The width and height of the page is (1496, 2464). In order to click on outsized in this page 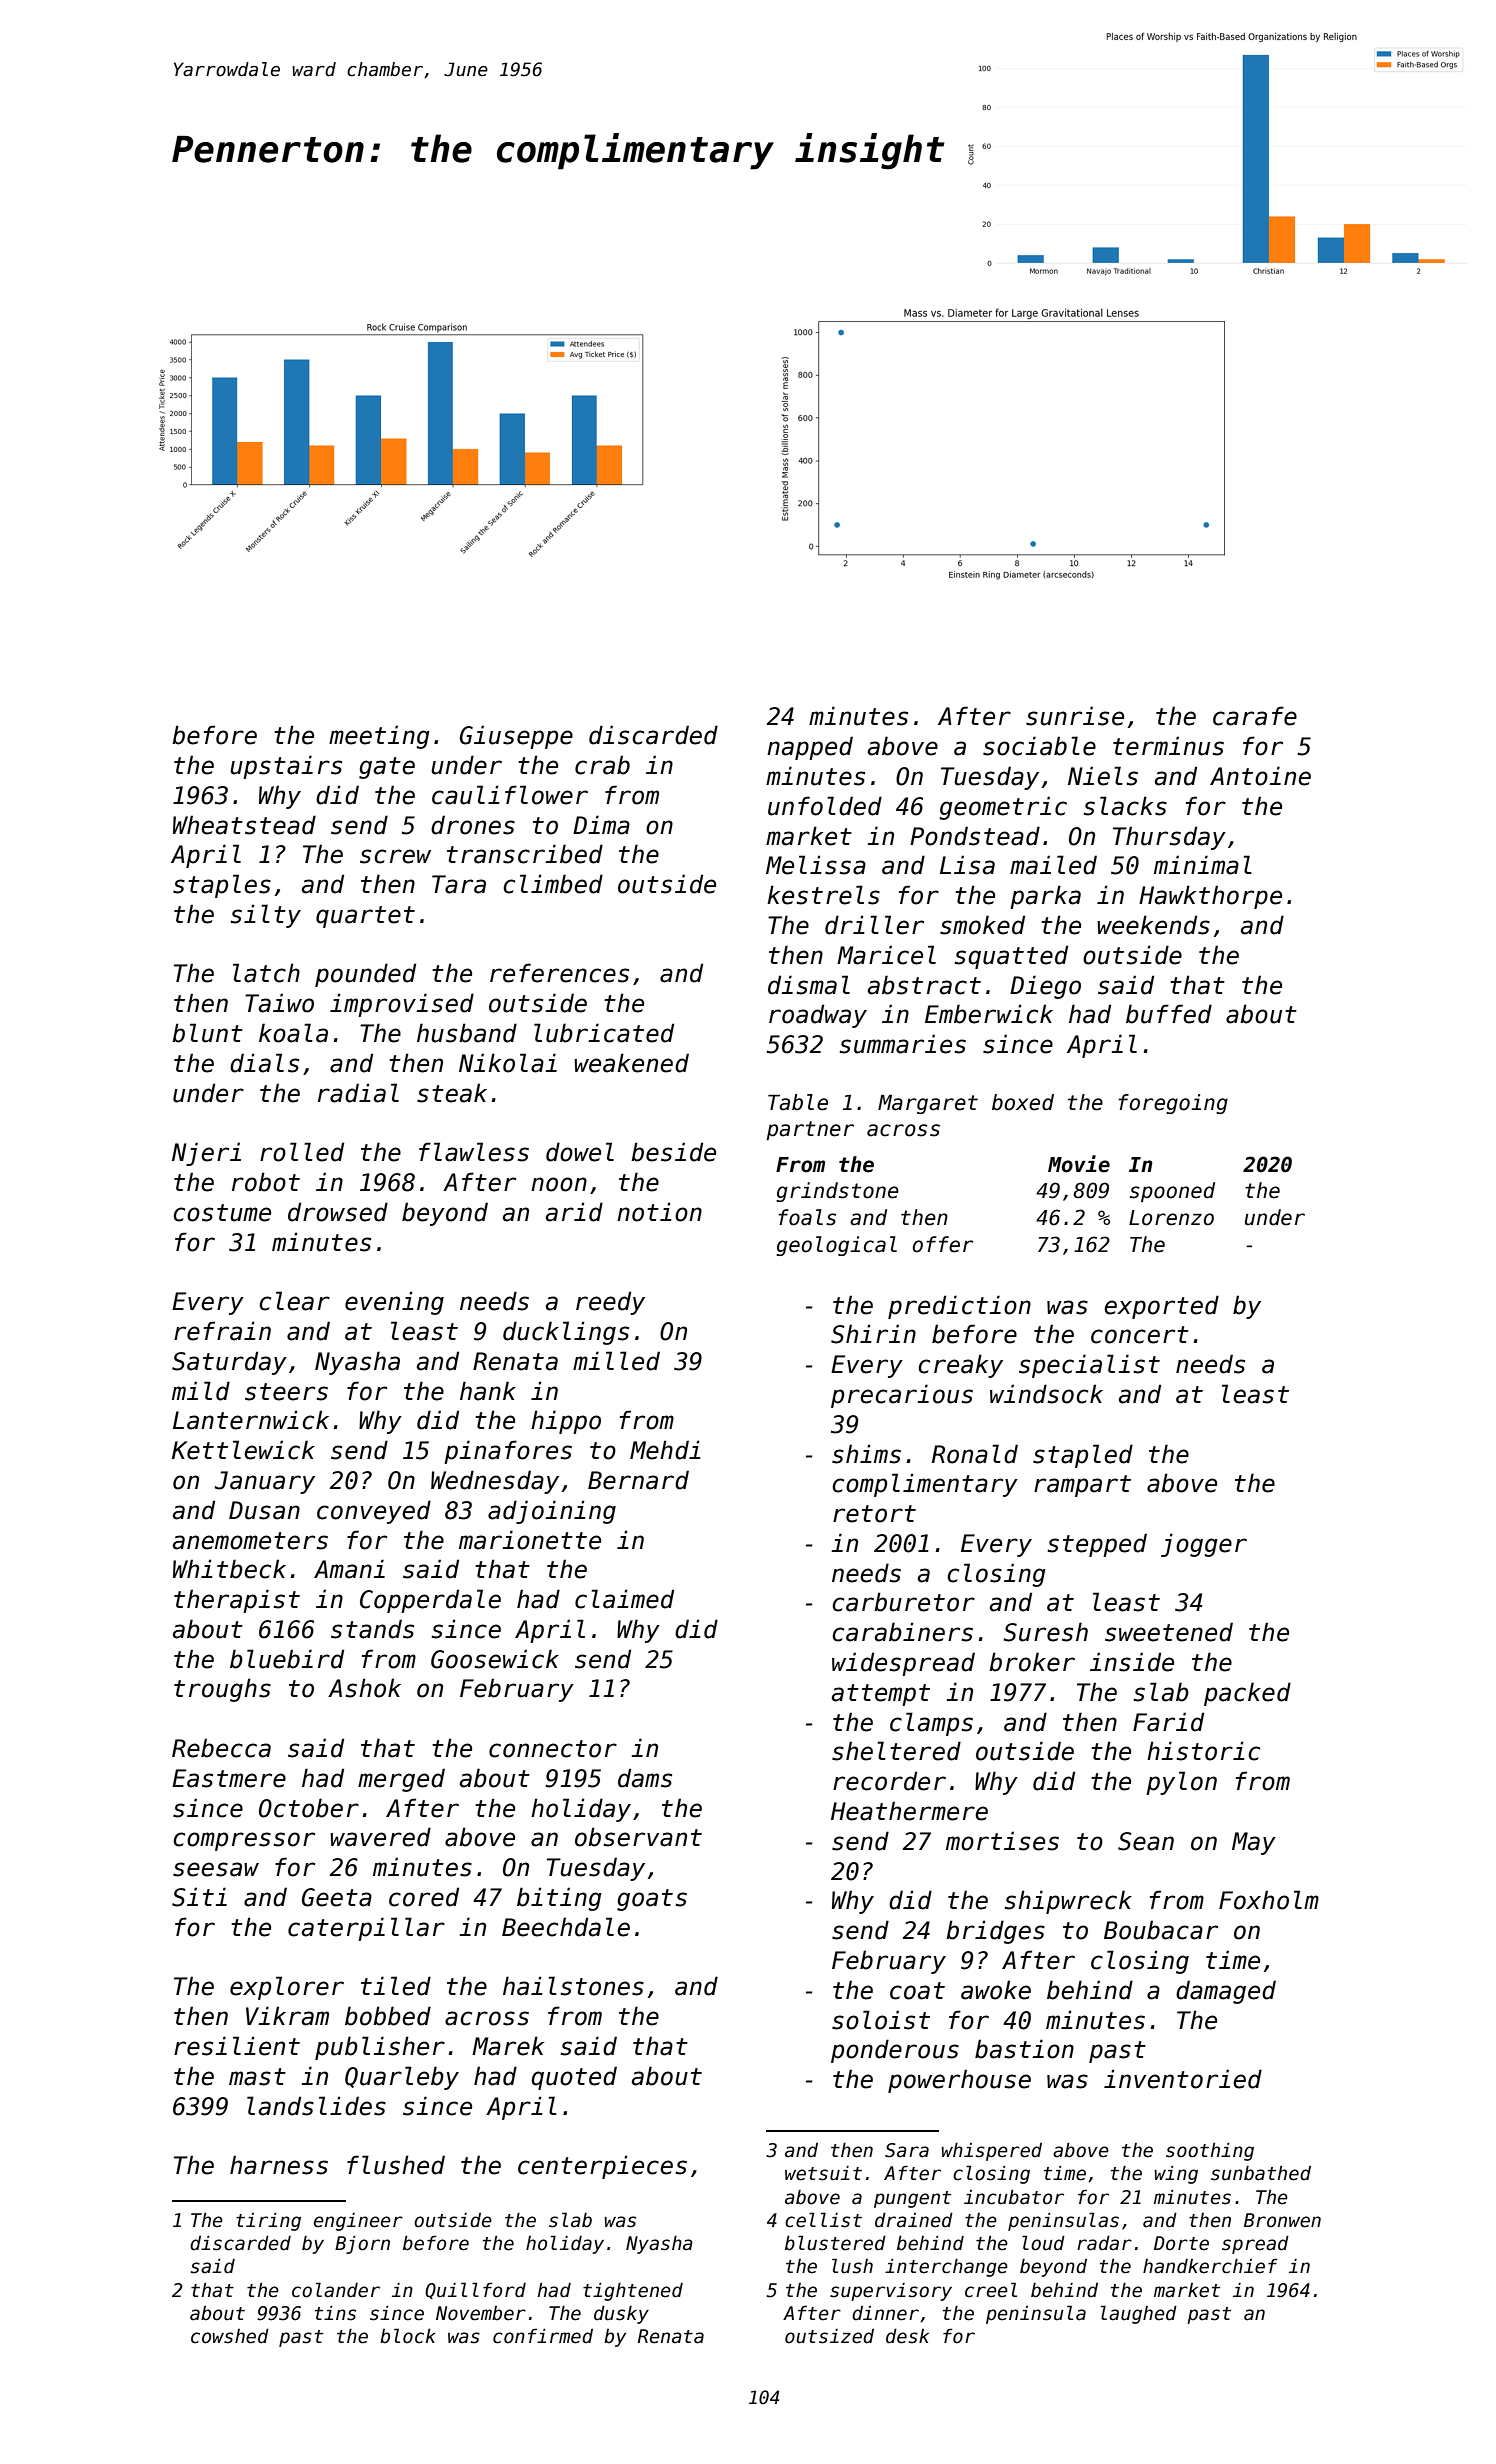, I will do `click(829, 2336)`.
